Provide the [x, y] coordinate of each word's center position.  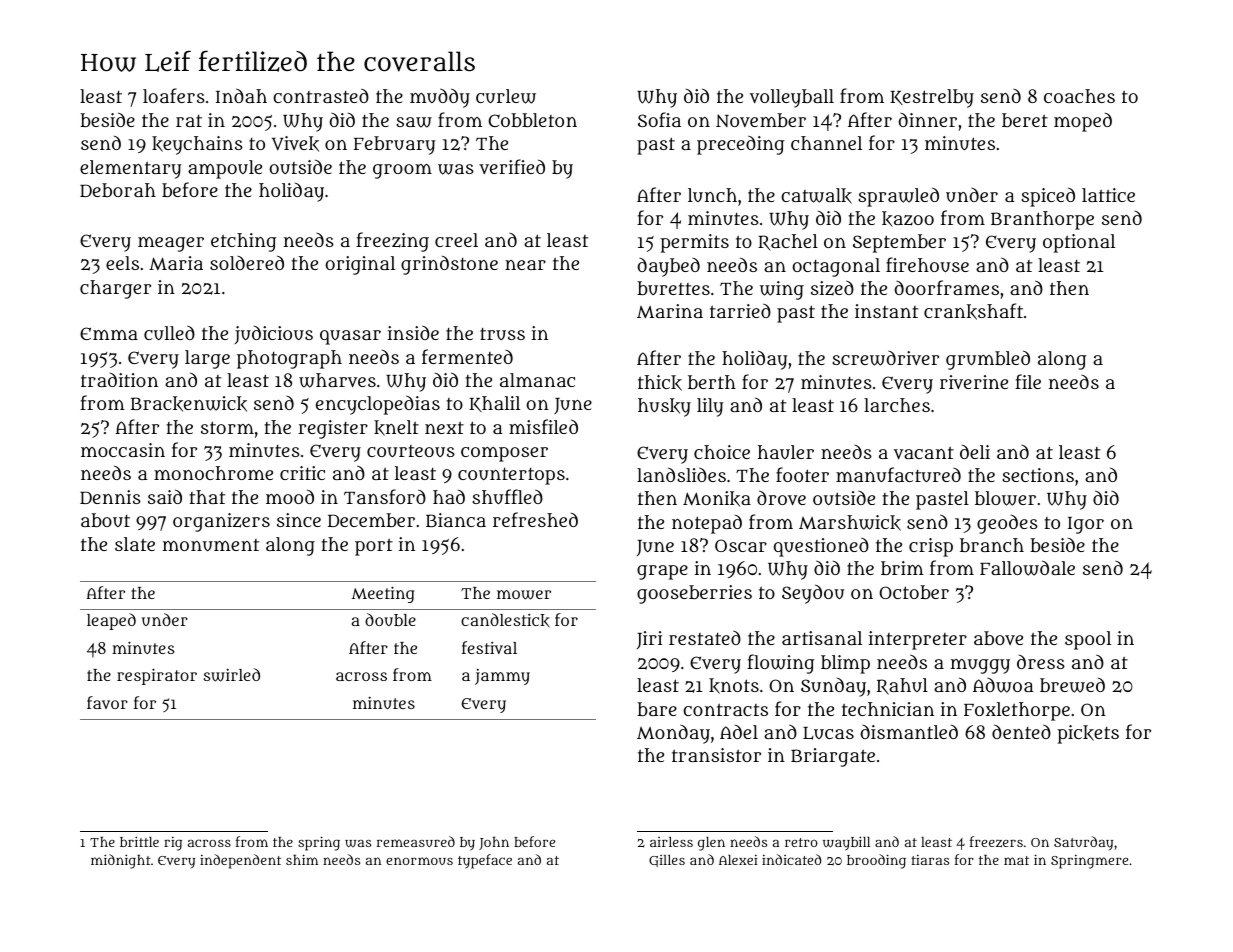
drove [781, 498]
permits [694, 243]
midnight [121, 861]
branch [992, 545]
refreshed [535, 519]
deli [975, 452]
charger [115, 289]
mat [1016, 860]
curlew [506, 96]
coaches [1079, 96]
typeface [485, 861]
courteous [411, 451]
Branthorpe [1042, 220]
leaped [111, 621]
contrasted [321, 95]
